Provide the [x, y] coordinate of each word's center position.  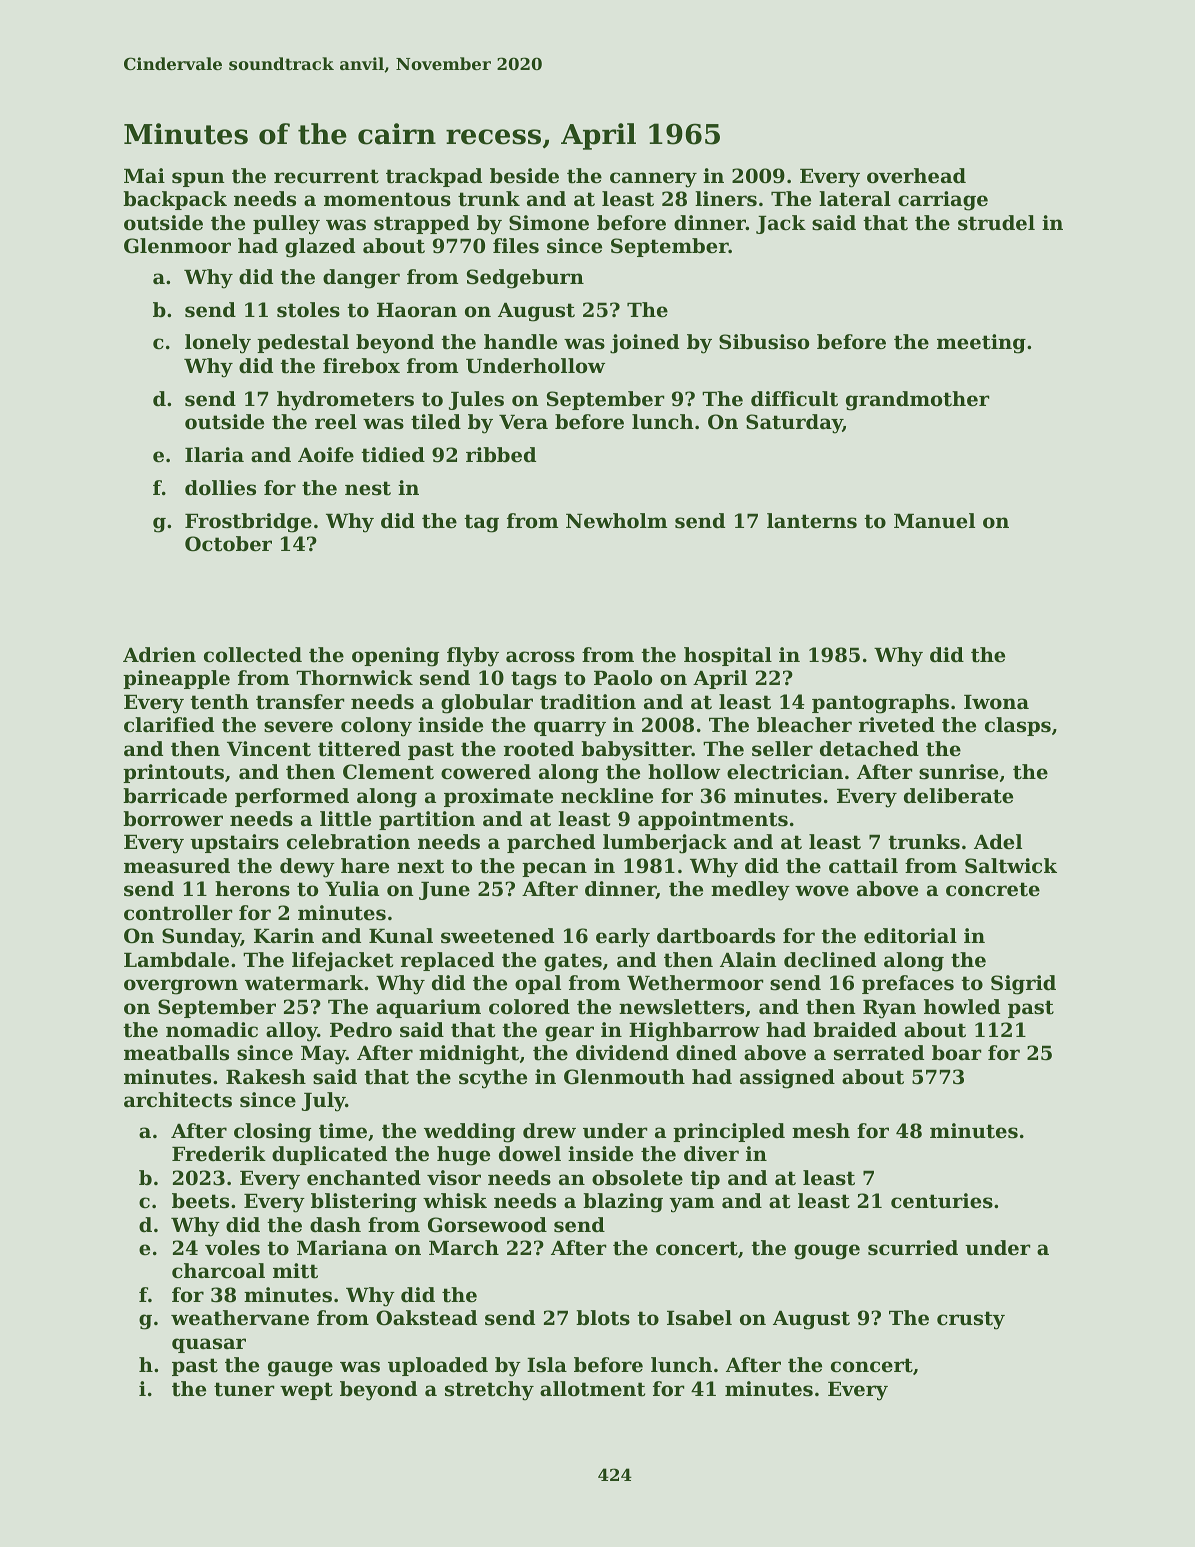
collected [253, 655]
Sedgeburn [525, 279]
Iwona [996, 702]
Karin [284, 935]
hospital [728, 656]
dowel [530, 1154]
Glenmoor [177, 246]
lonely [218, 344]
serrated [879, 1053]
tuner [244, 1389]
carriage [943, 201]
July [323, 1102]
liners [726, 199]
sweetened [497, 936]
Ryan [889, 1009]
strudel [996, 223]
